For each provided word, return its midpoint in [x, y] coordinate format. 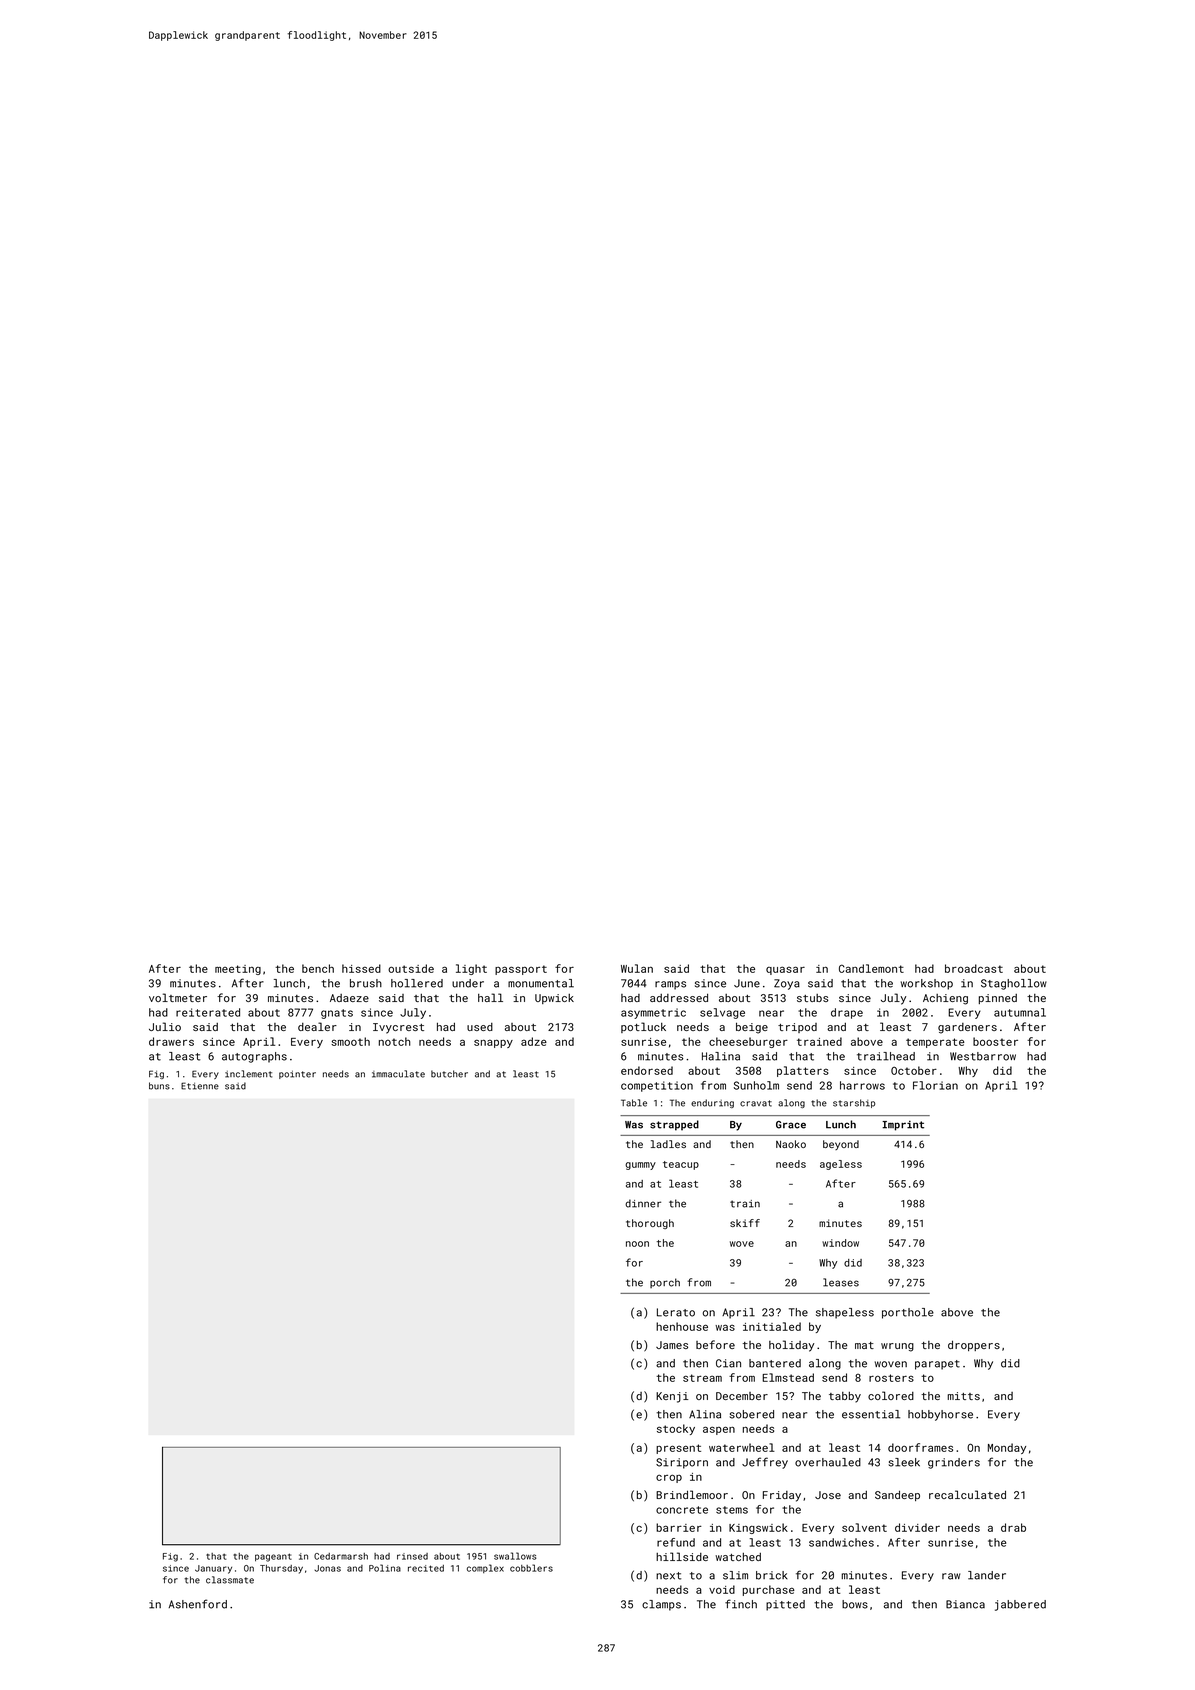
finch [741, 1604]
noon [637, 1244]
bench [318, 968]
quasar [785, 970]
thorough [650, 1224]
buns [159, 1086]
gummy [640, 1166]
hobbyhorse [940, 1415]
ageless [841, 1165]
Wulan [637, 968]
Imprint [903, 1125]
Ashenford [197, 1604]
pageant [273, 1557]
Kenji [672, 1397]
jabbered [1020, 1605]
